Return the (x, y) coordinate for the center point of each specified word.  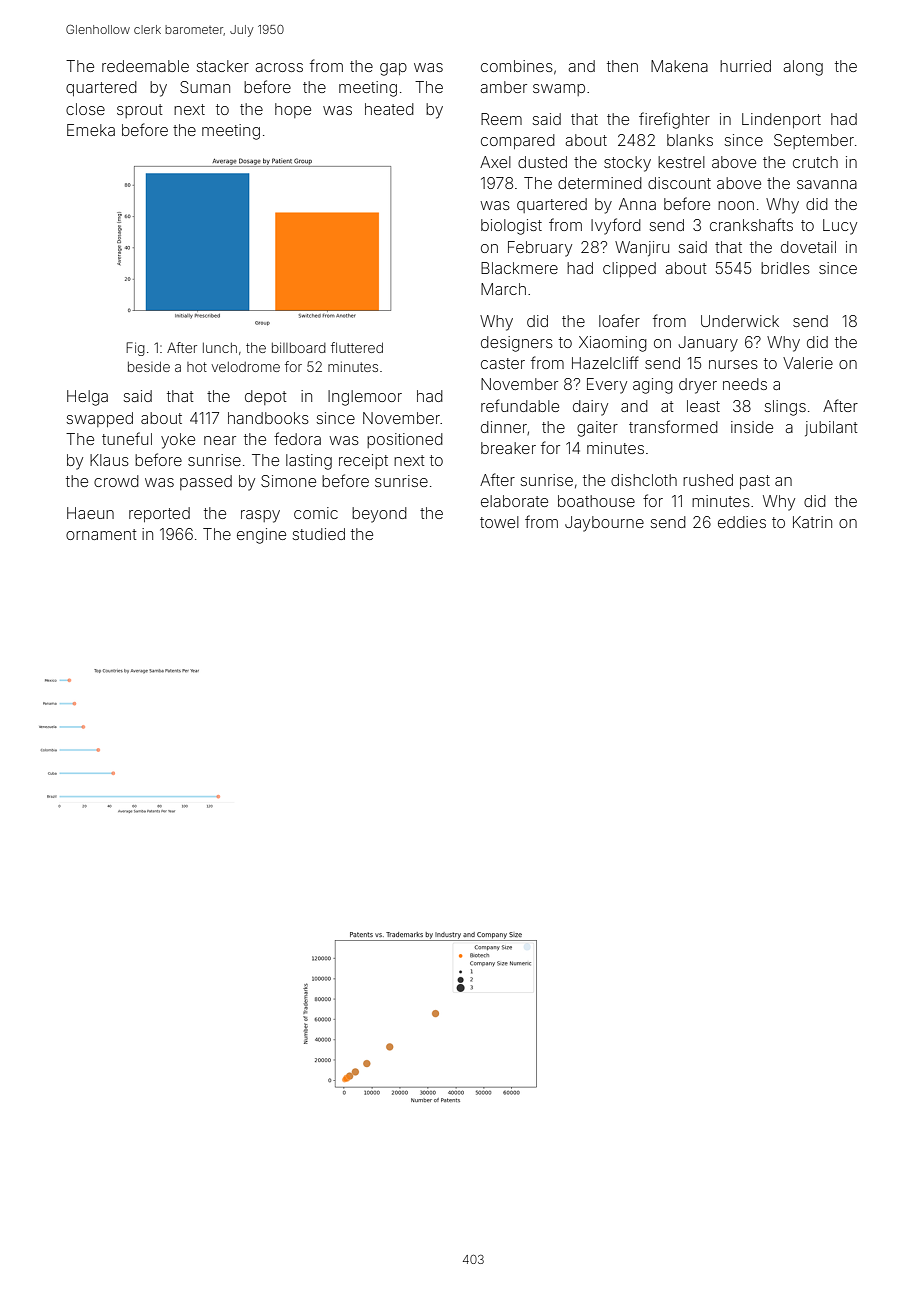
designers (517, 344)
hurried (745, 66)
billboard (299, 347)
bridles (785, 268)
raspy (260, 516)
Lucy (840, 227)
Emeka (91, 130)
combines (517, 66)
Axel (495, 162)
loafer (619, 320)
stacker (223, 66)
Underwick (740, 321)
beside (149, 366)
